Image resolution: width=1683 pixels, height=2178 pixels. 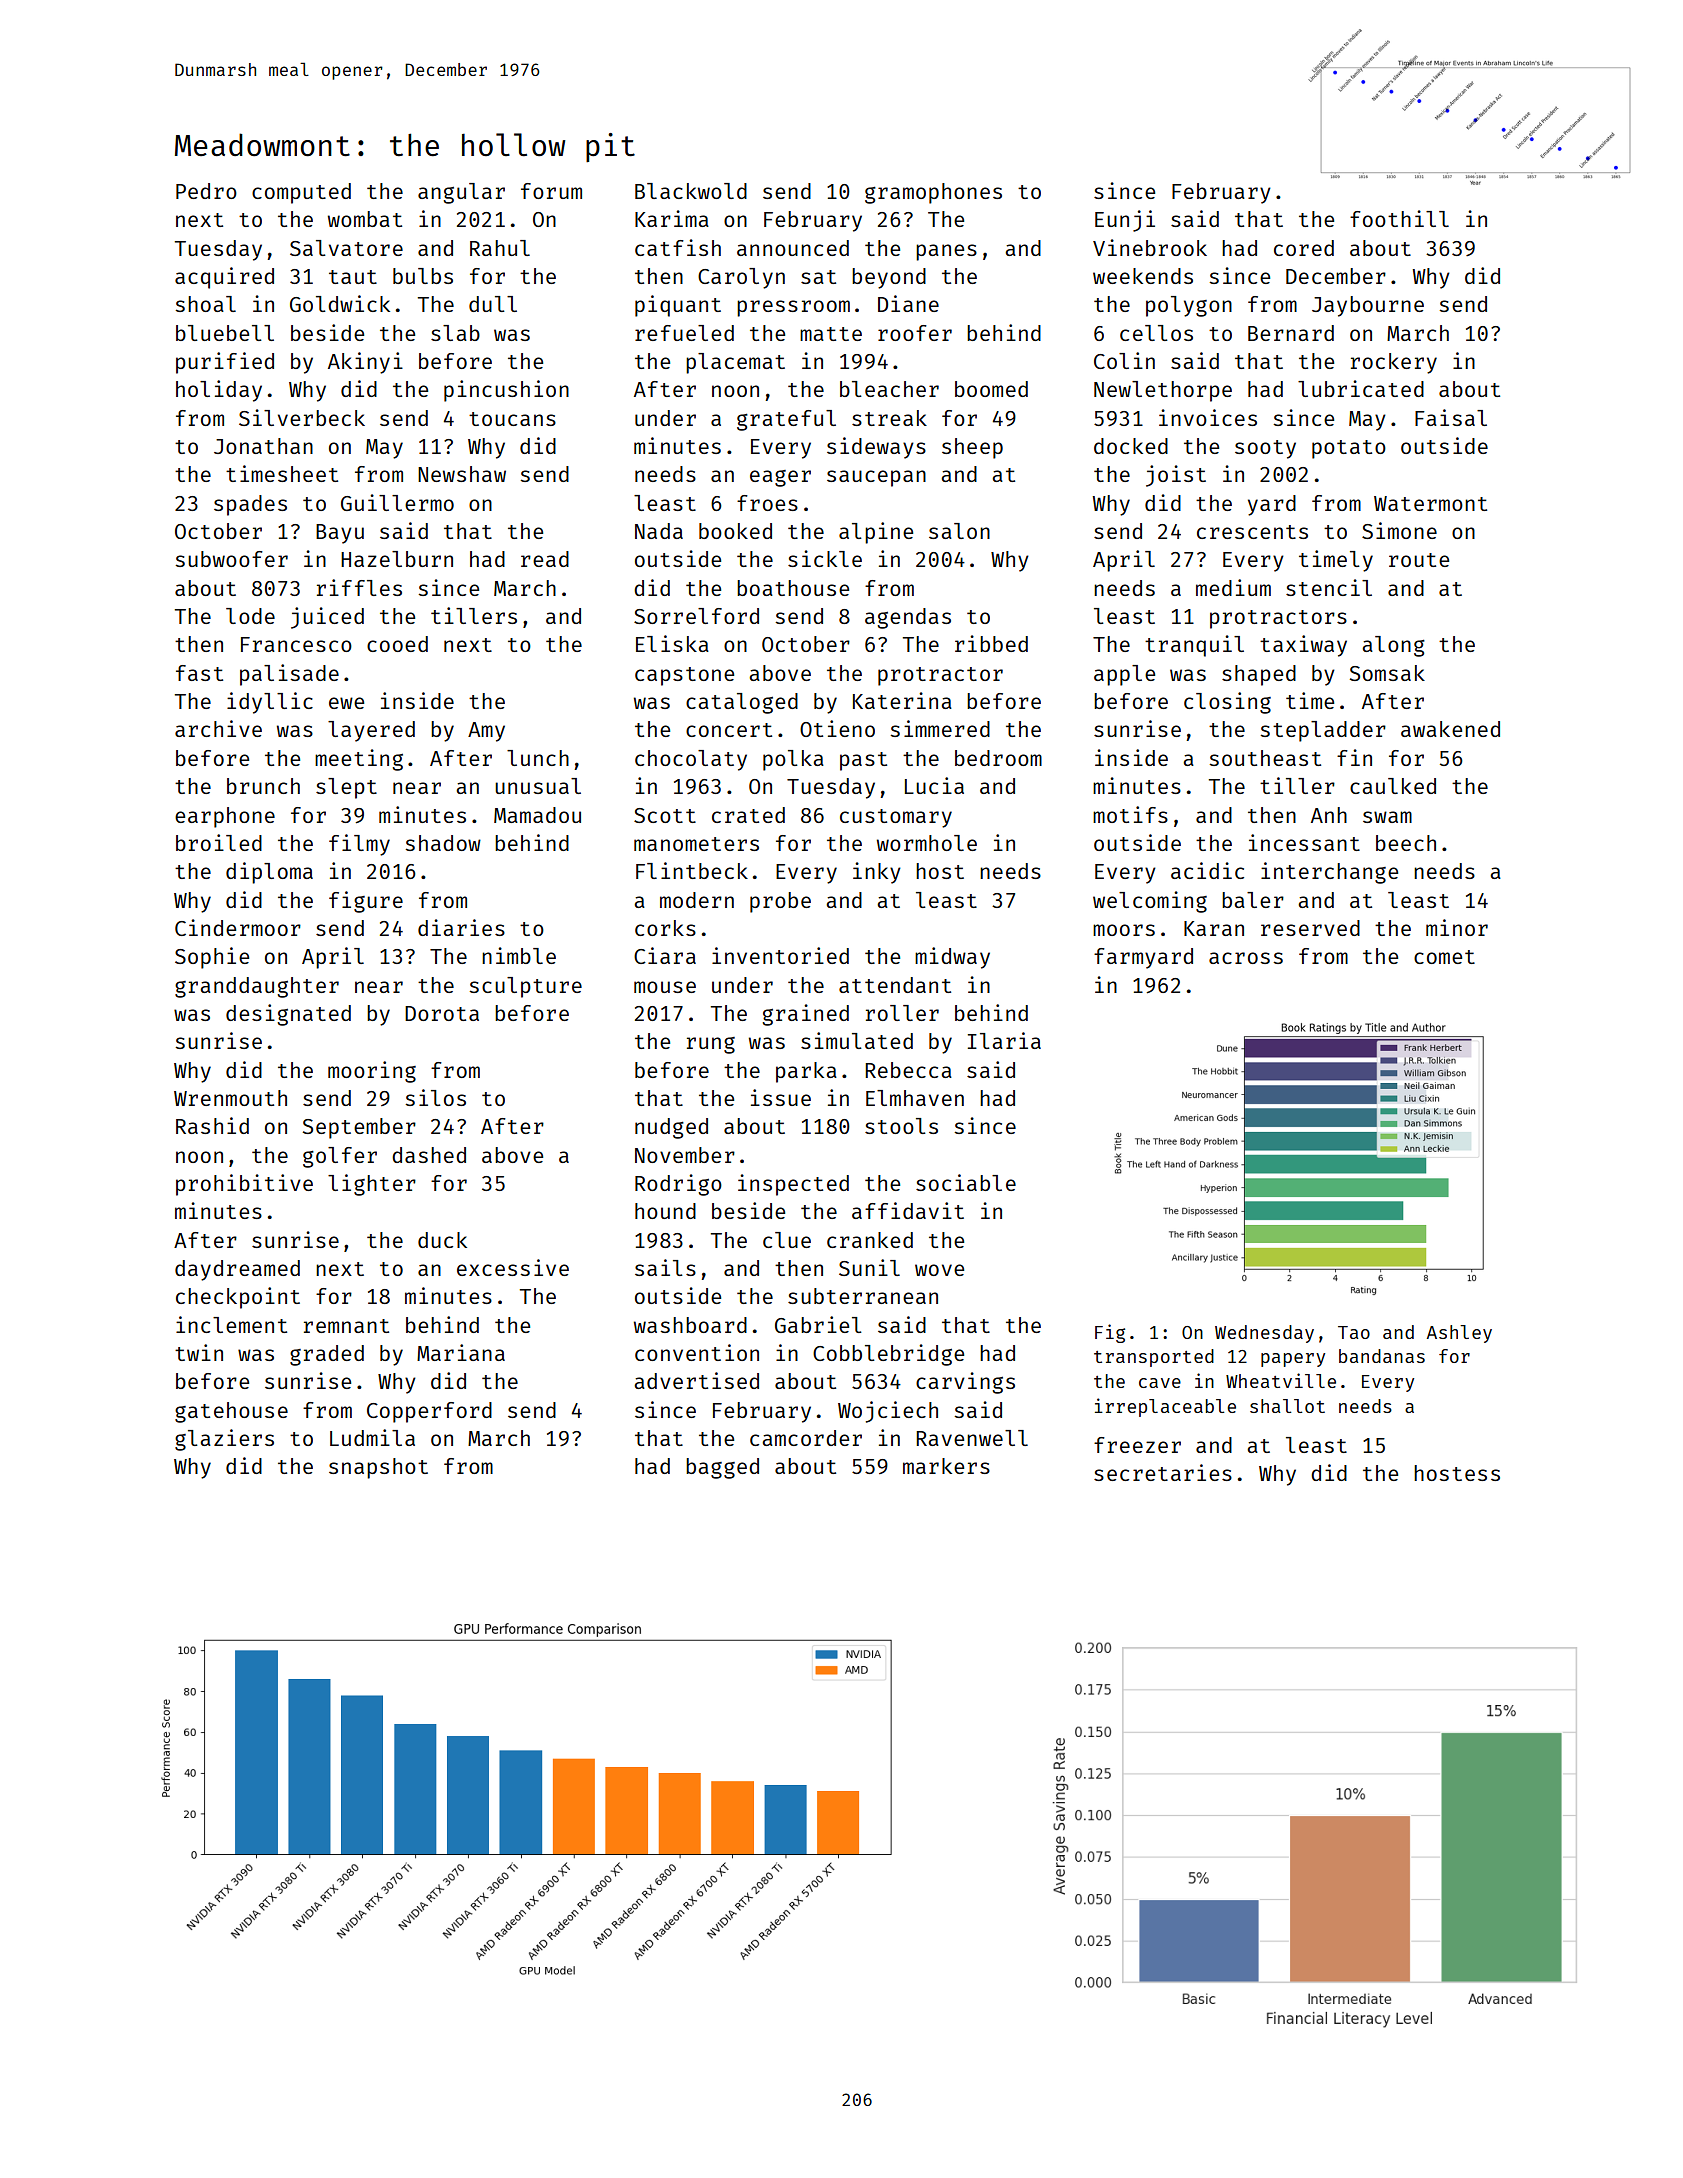 I want to click on salon, so click(x=959, y=531).
